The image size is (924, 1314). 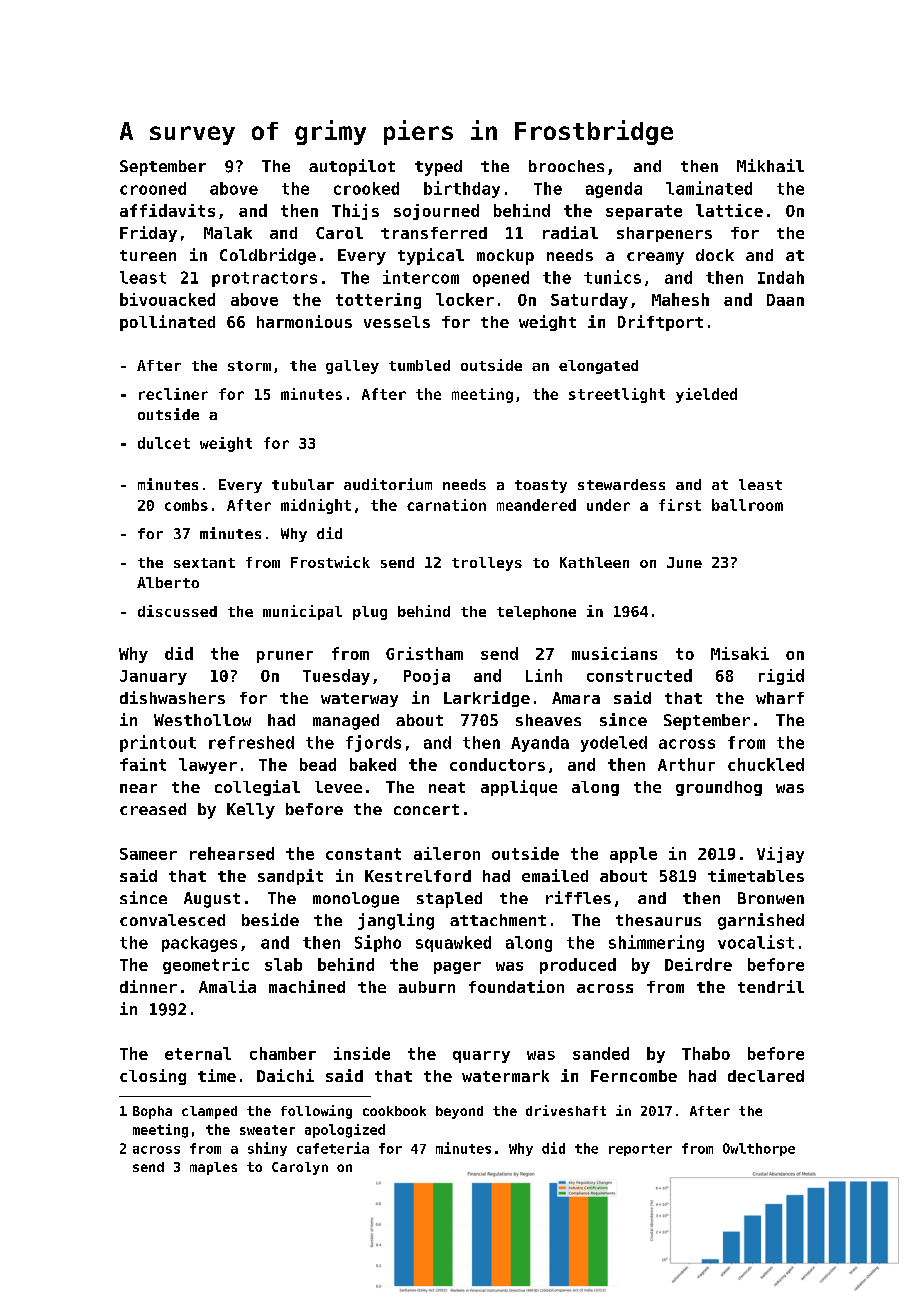 I want to click on ballroom, so click(x=747, y=505).
